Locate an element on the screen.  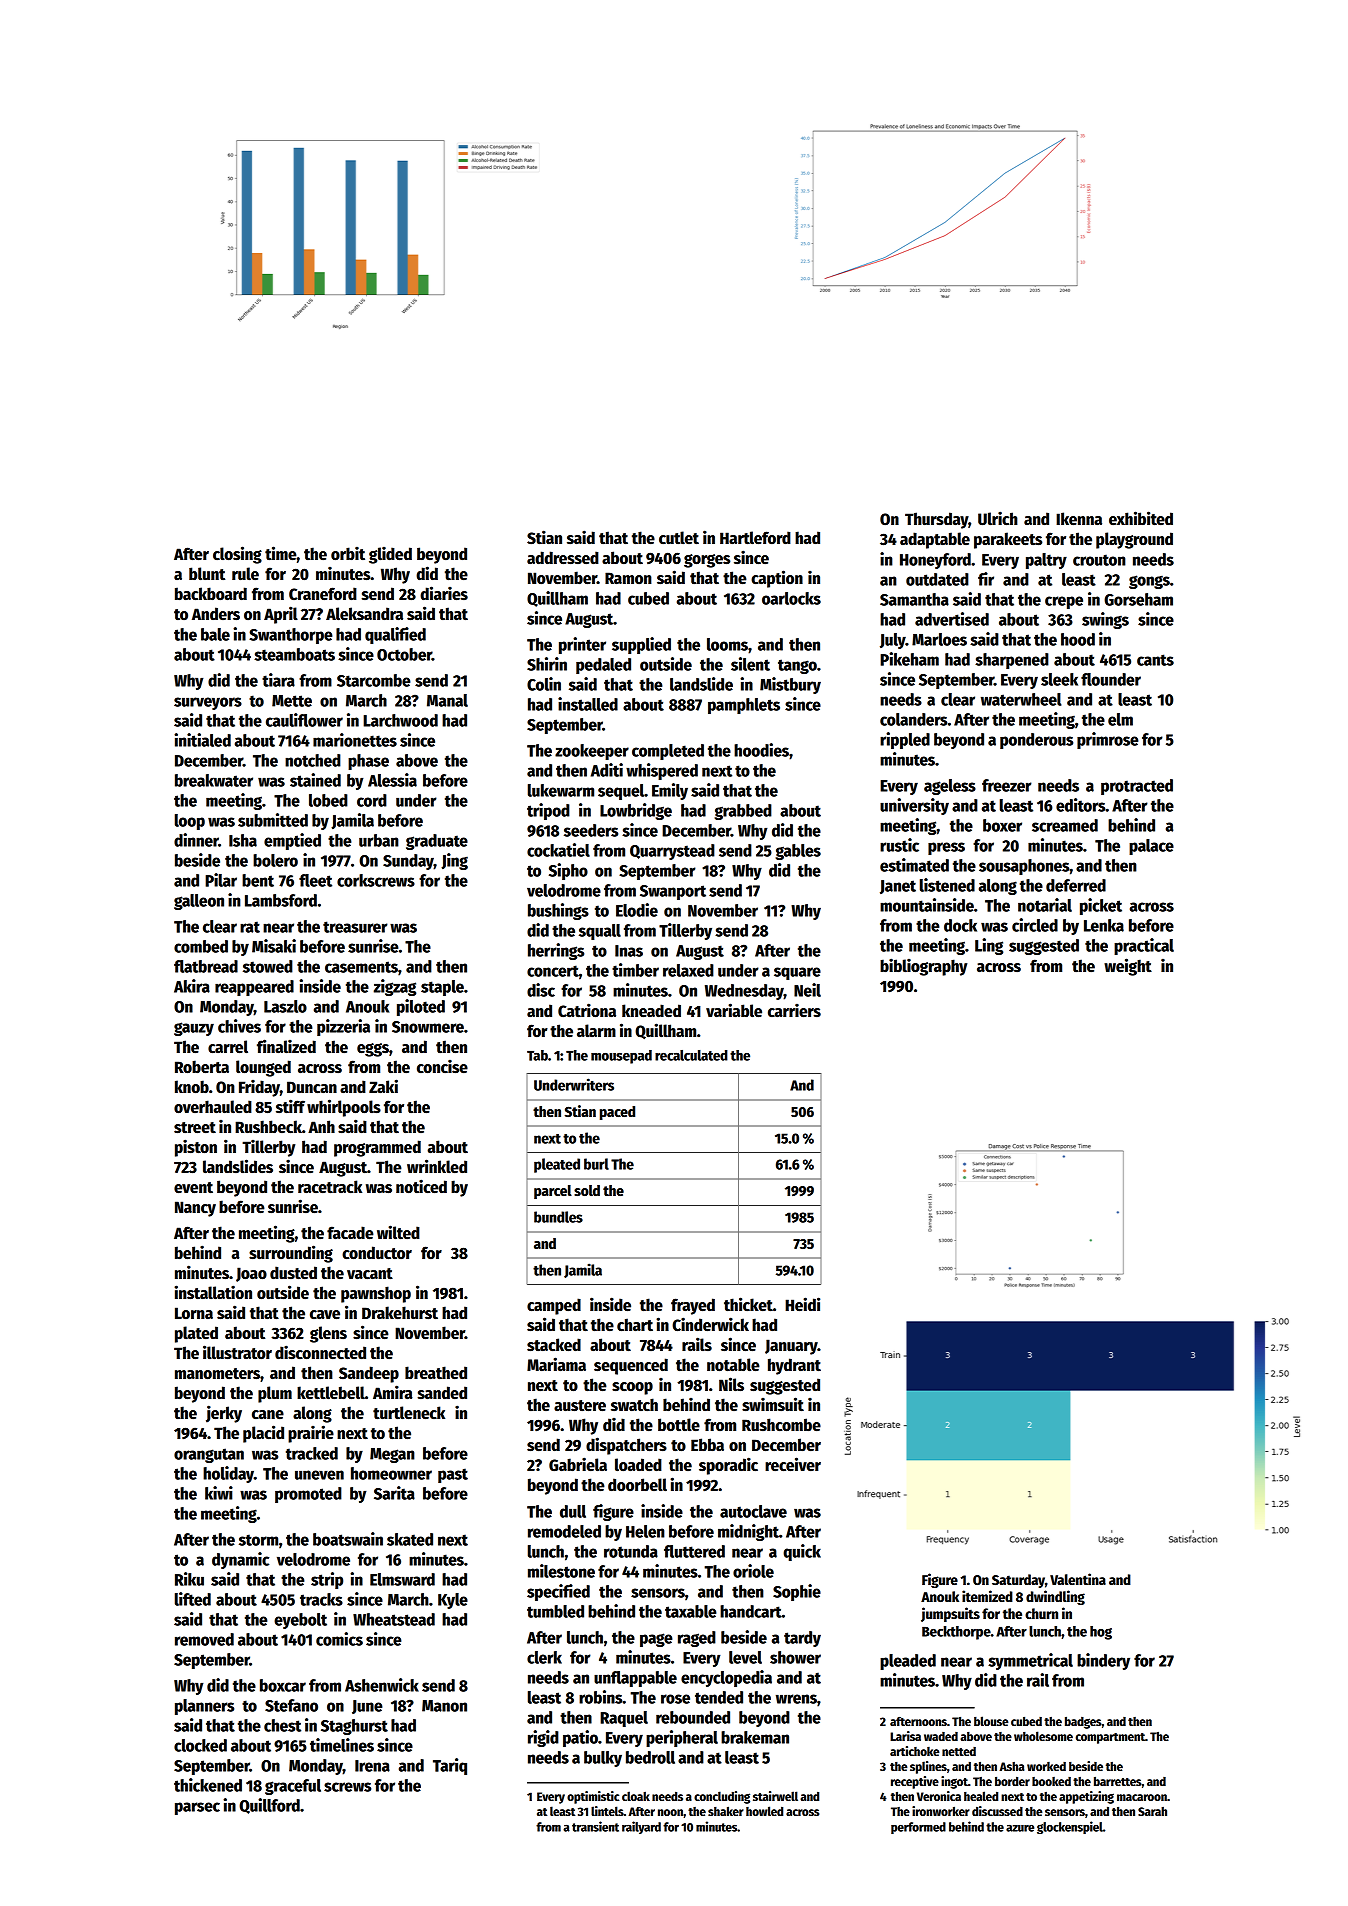
Ulrich is located at coordinates (998, 518).
